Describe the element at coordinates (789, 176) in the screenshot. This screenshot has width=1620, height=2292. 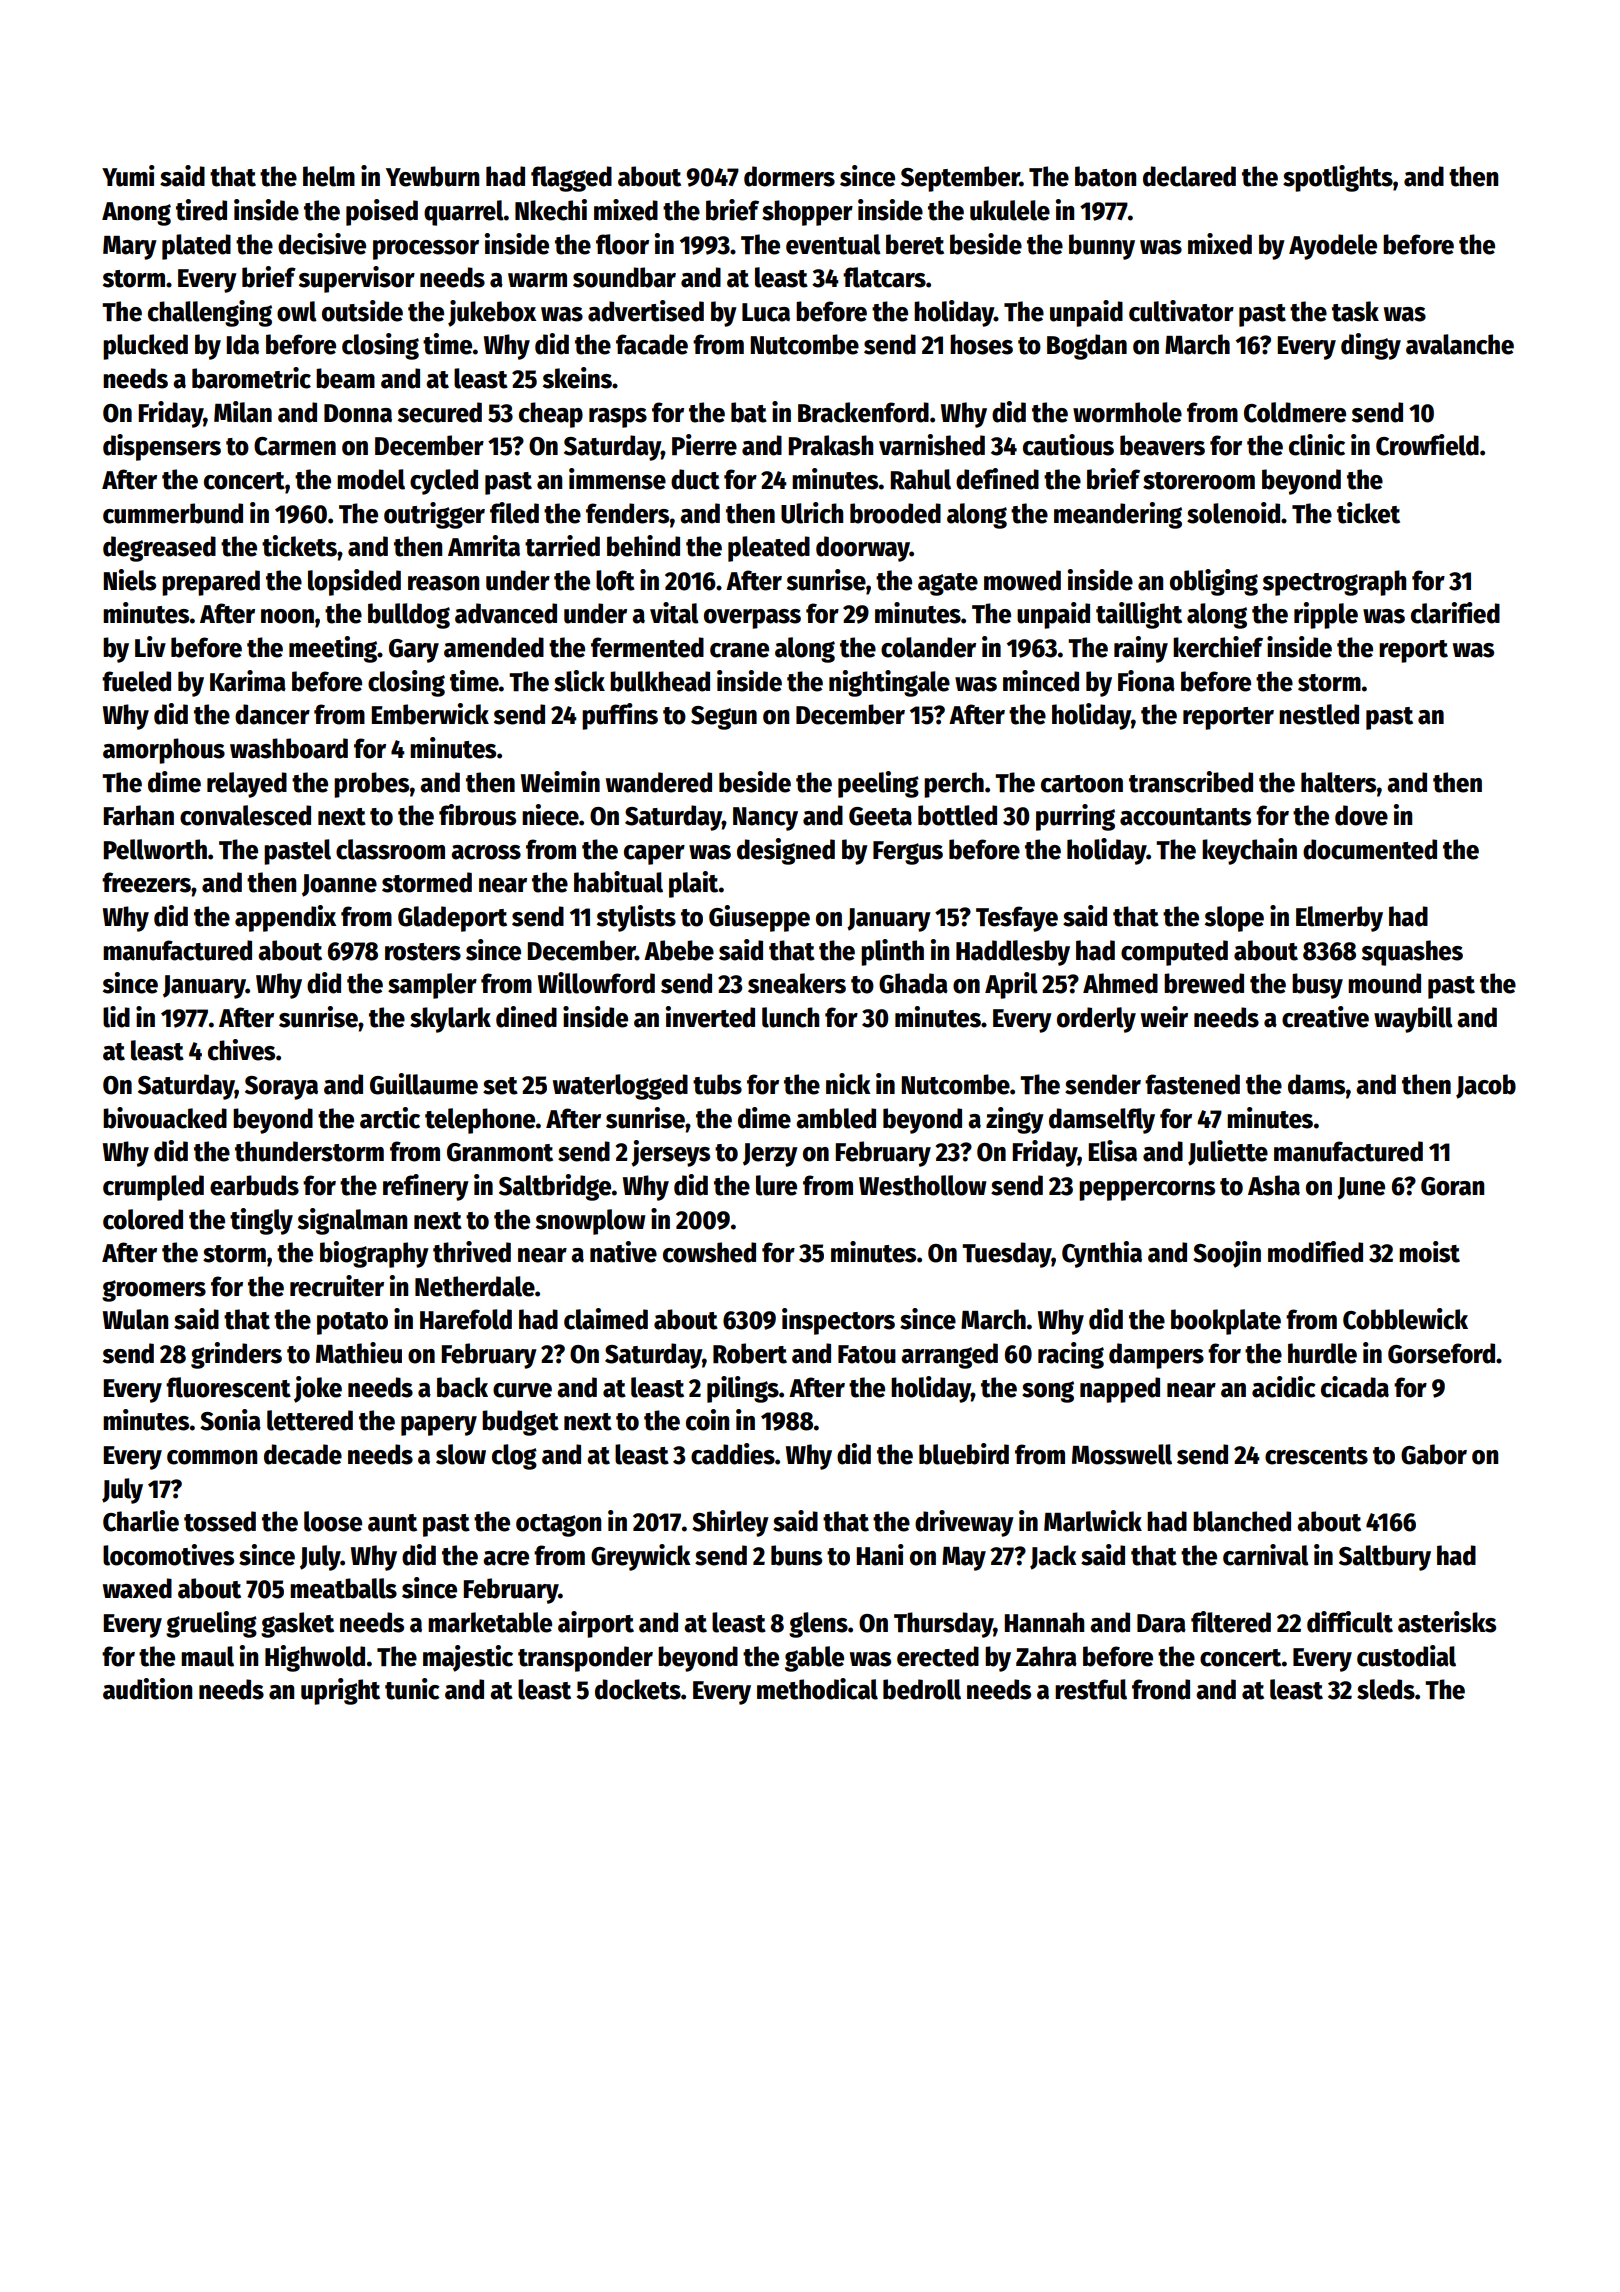
I see `dormers` at that location.
